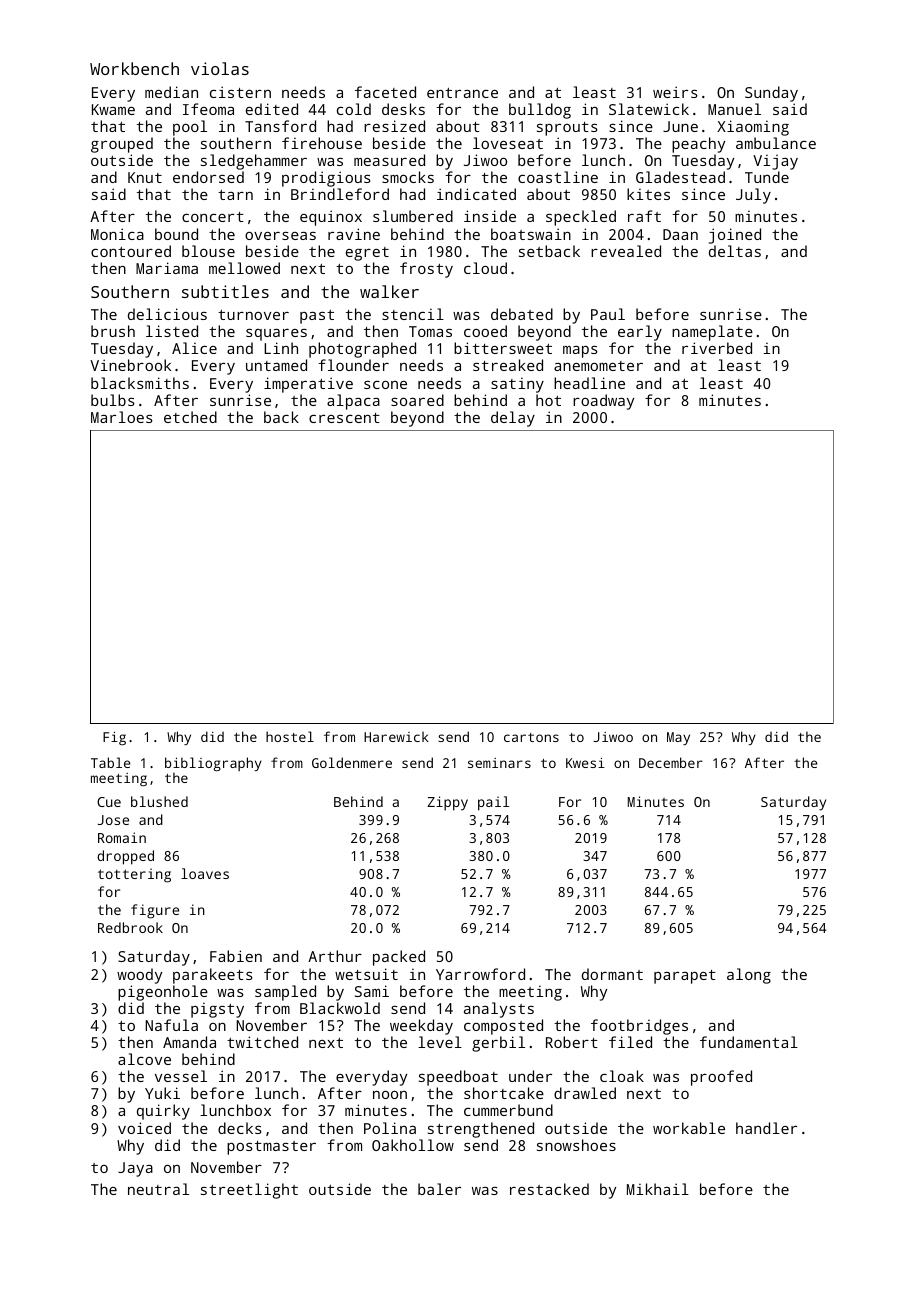  What do you see at coordinates (671, 762) in the page?
I see `December` at bounding box center [671, 762].
